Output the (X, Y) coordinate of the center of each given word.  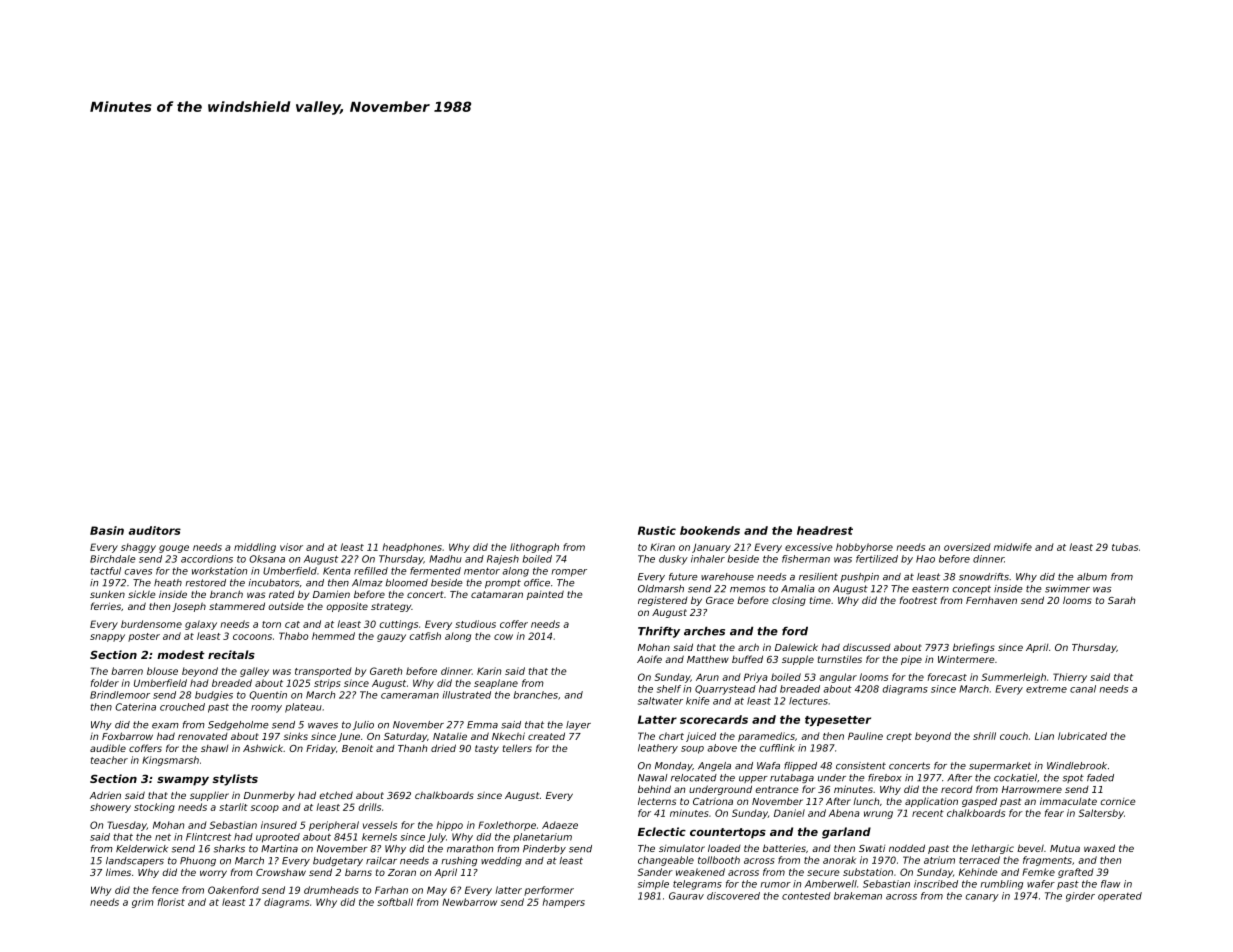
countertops (728, 833)
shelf (669, 689)
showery (110, 808)
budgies (214, 696)
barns (358, 872)
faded (1100, 778)
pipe (911, 660)
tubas (1125, 547)
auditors (154, 530)
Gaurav (686, 896)
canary (982, 898)
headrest (825, 530)
